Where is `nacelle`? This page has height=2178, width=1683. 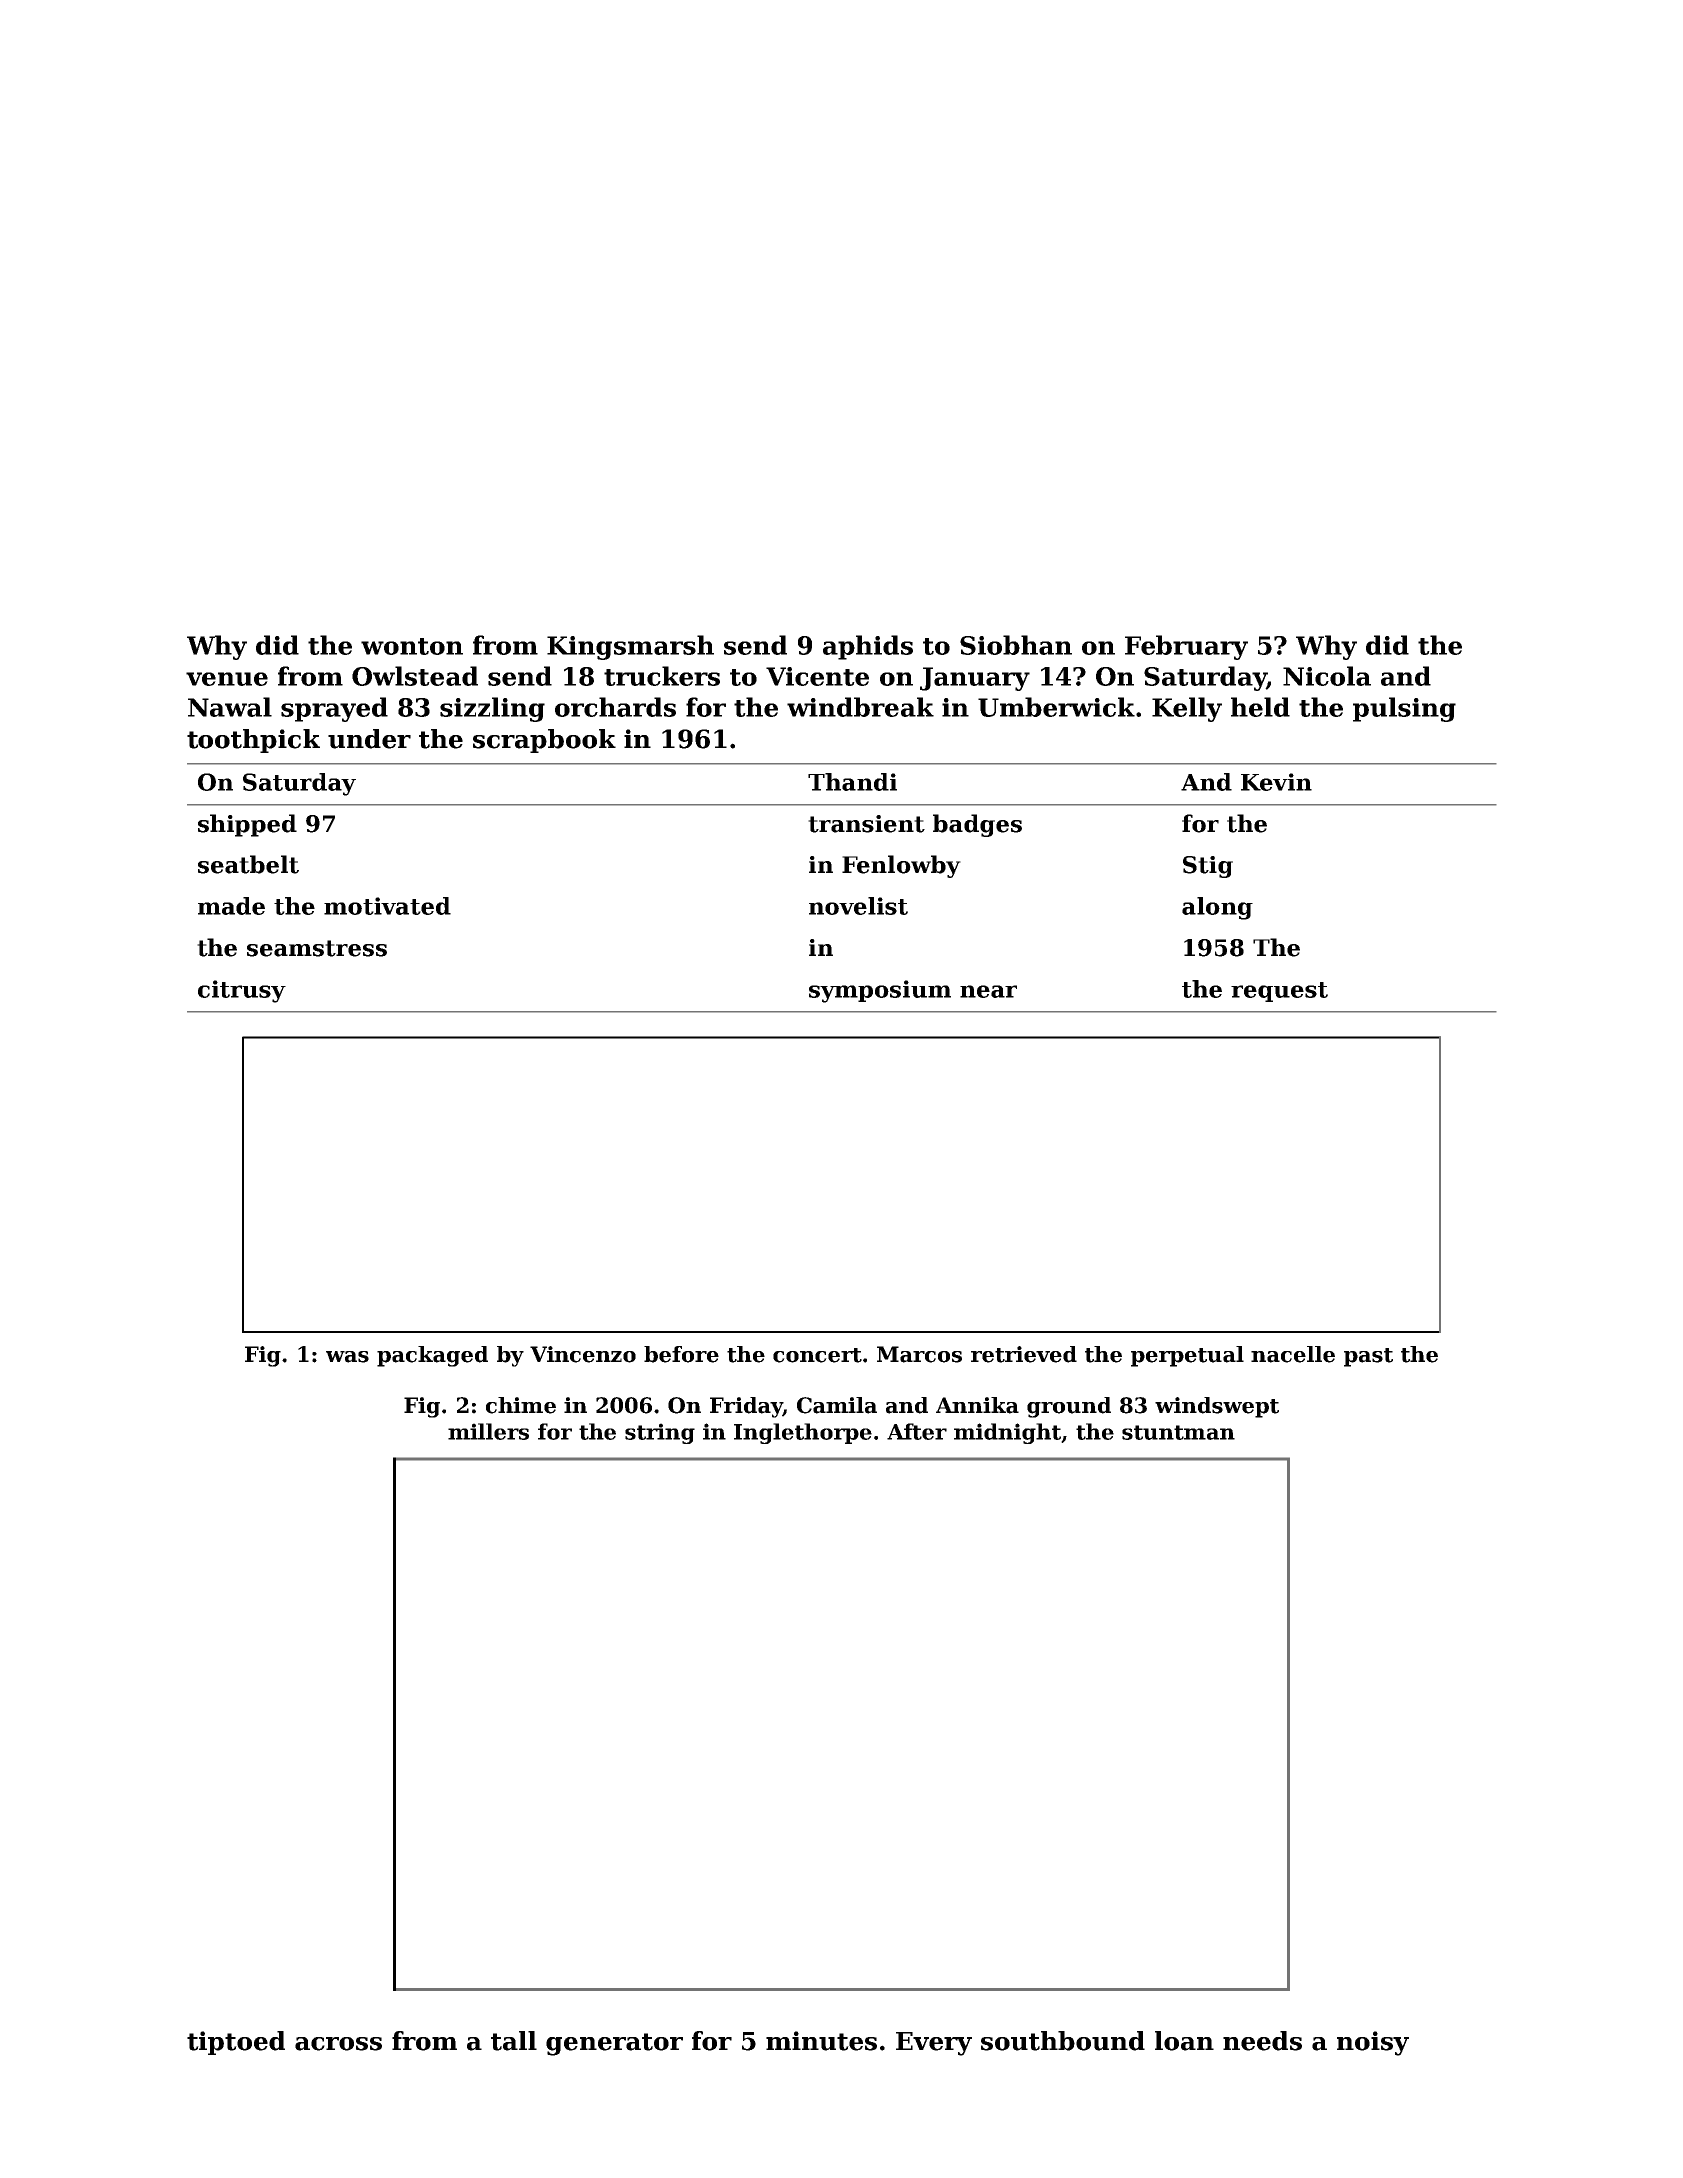 nacelle is located at coordinates (1293, 1354).
